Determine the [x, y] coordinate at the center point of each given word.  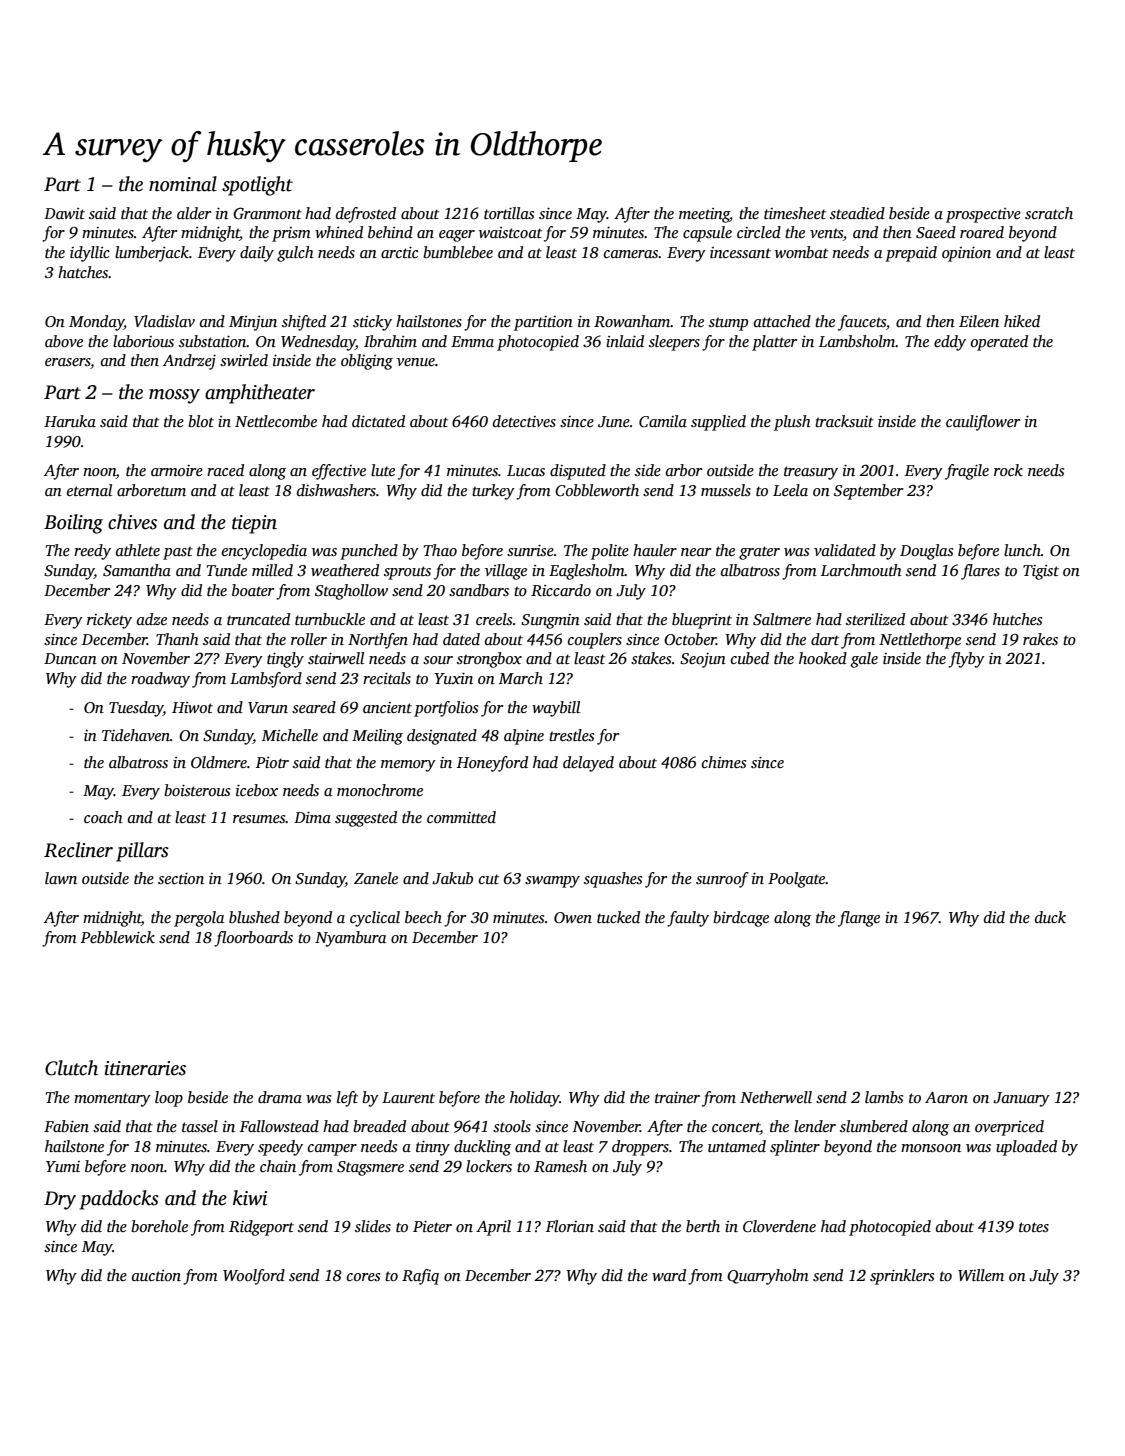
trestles [571, 735]
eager [457, 236]
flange [859, 919]
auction [156, 1275]
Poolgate [797, 880]
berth [703, 1226]
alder [194, 213]
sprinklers [902, 1277]
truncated [258, 619]
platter [774, 343]
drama [280, 1097]
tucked [618, 917]
